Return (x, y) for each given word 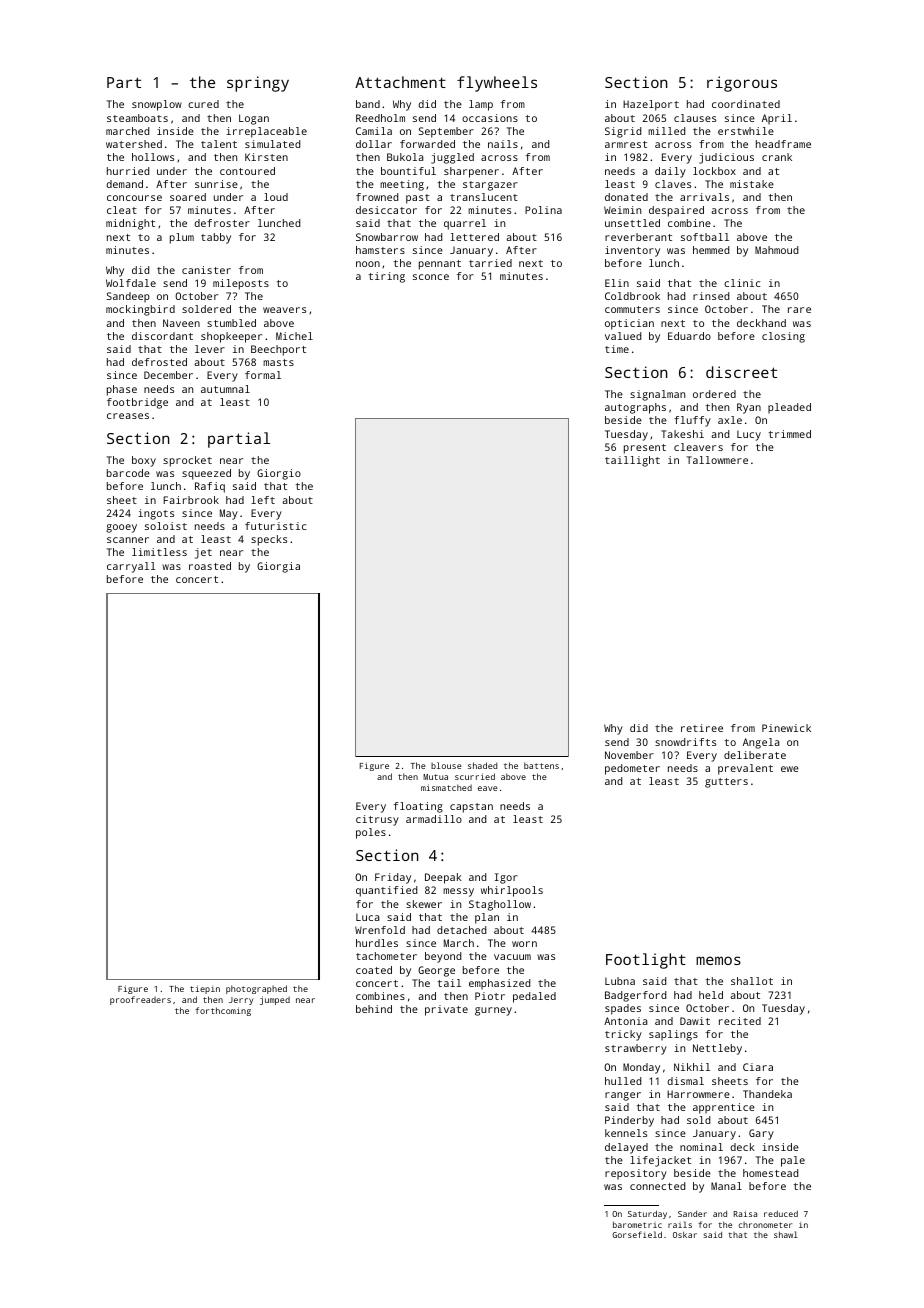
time (617, 349)
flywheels (497, 84)
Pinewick (786, 728)
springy (258, 84)
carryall (131, 567)
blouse (446, 765)
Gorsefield (637, 1234)
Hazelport (651, 105)
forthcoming (223, 1011)
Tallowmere (717, 460)
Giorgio (279, 474)
